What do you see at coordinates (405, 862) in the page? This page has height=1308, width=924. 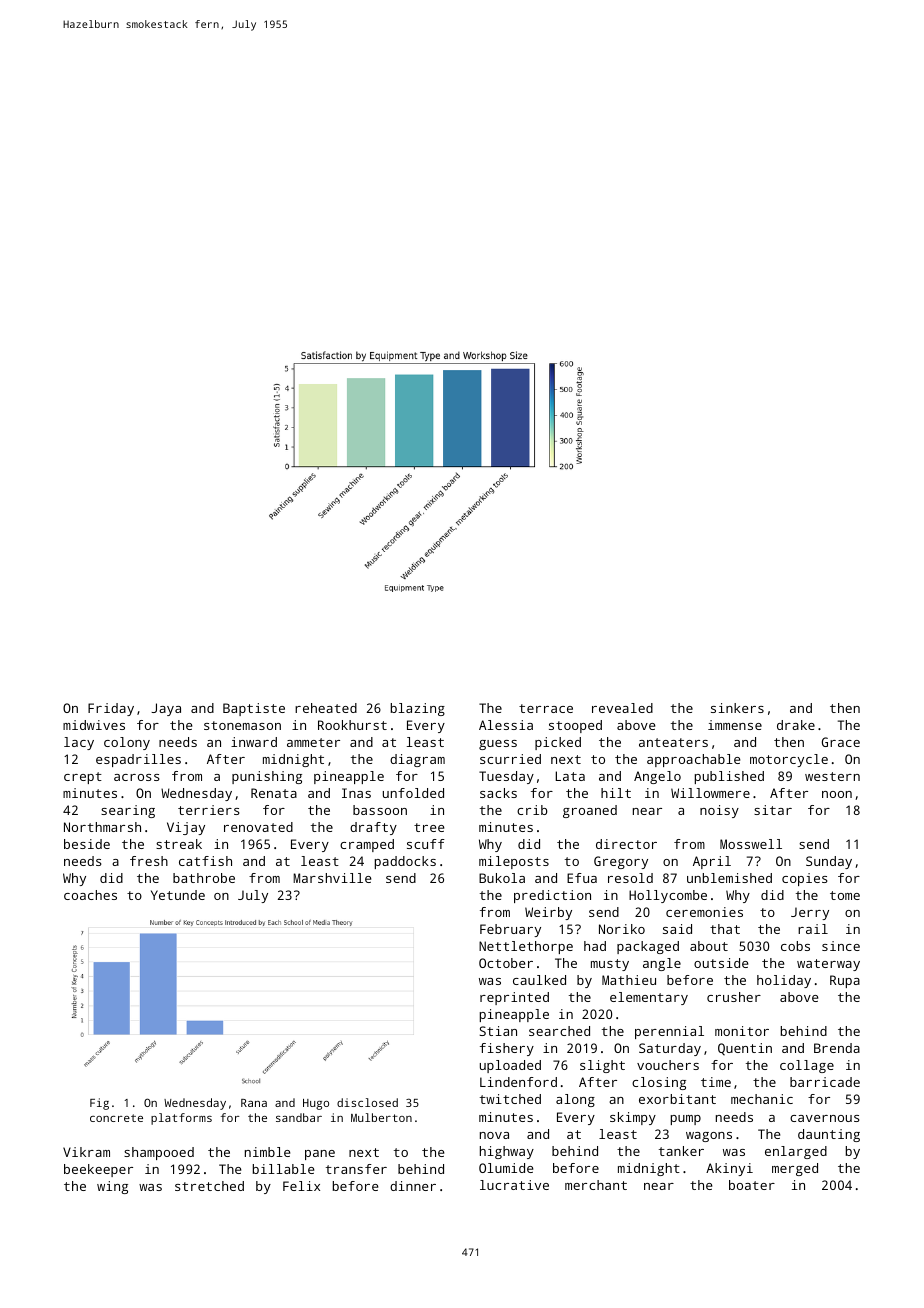 I see `paddocks` at bounding box center [405, 862].
